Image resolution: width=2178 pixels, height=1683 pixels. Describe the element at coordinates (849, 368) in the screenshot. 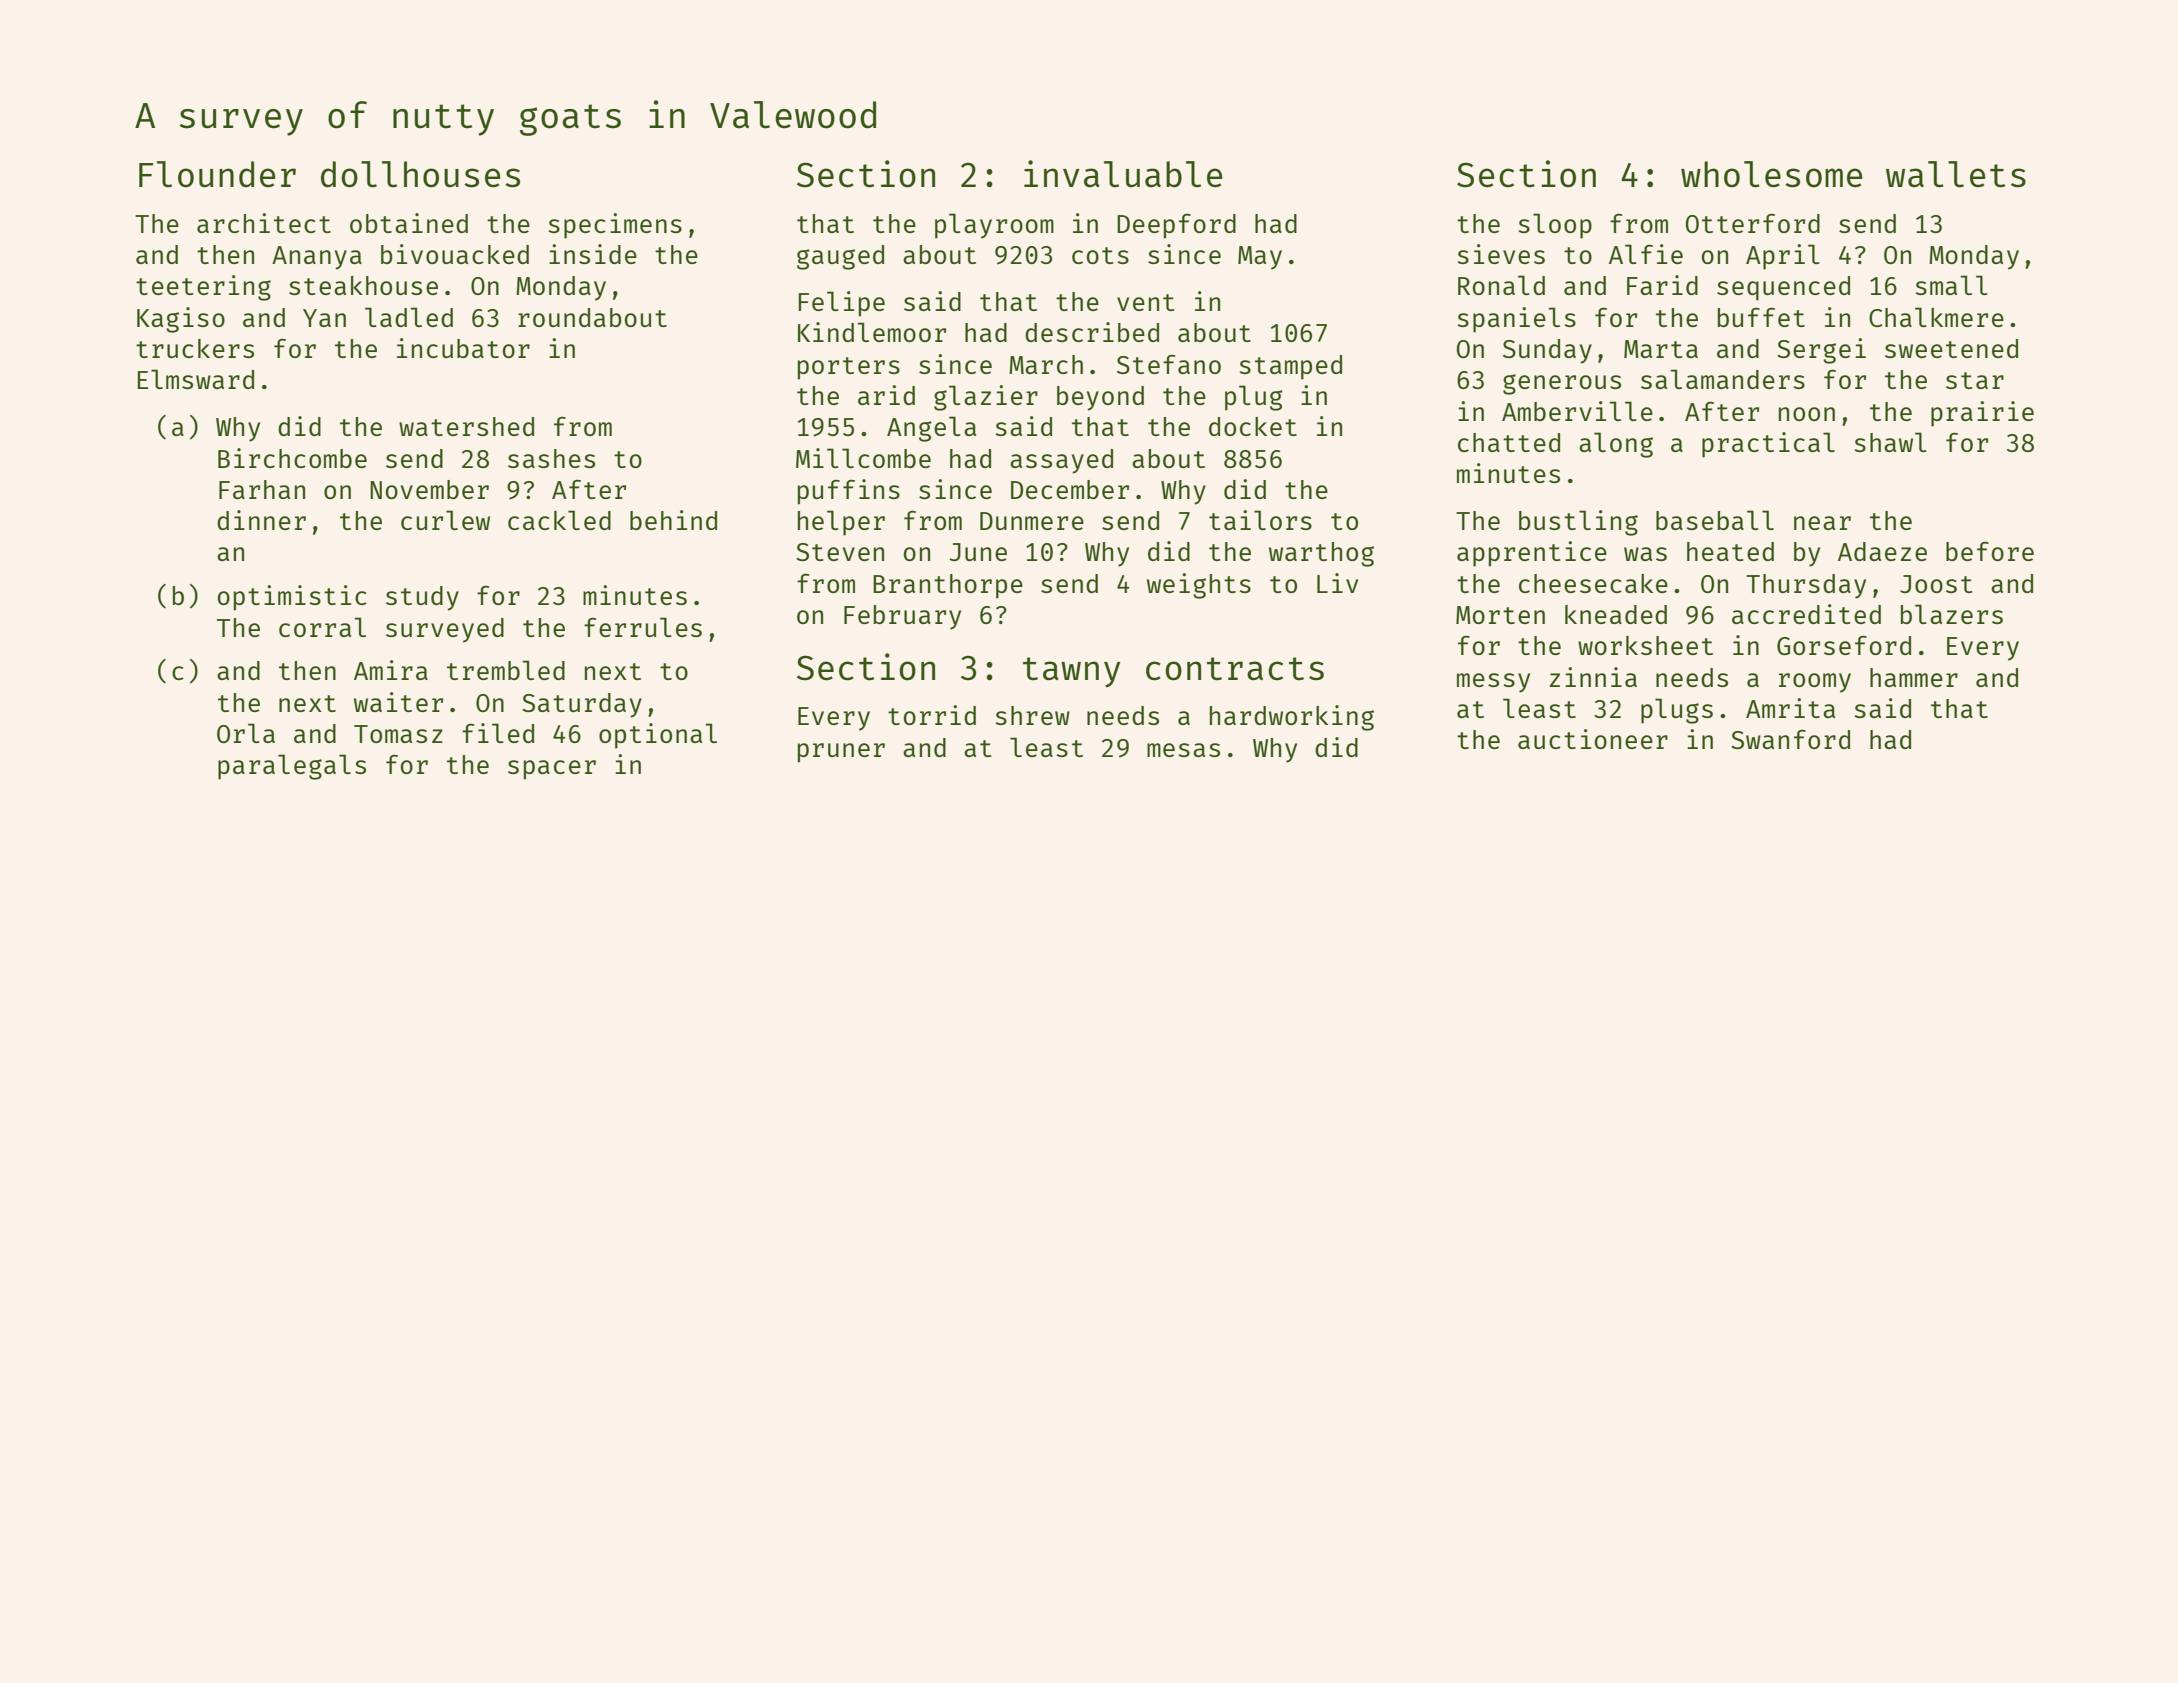

I see `porters` at that location.
